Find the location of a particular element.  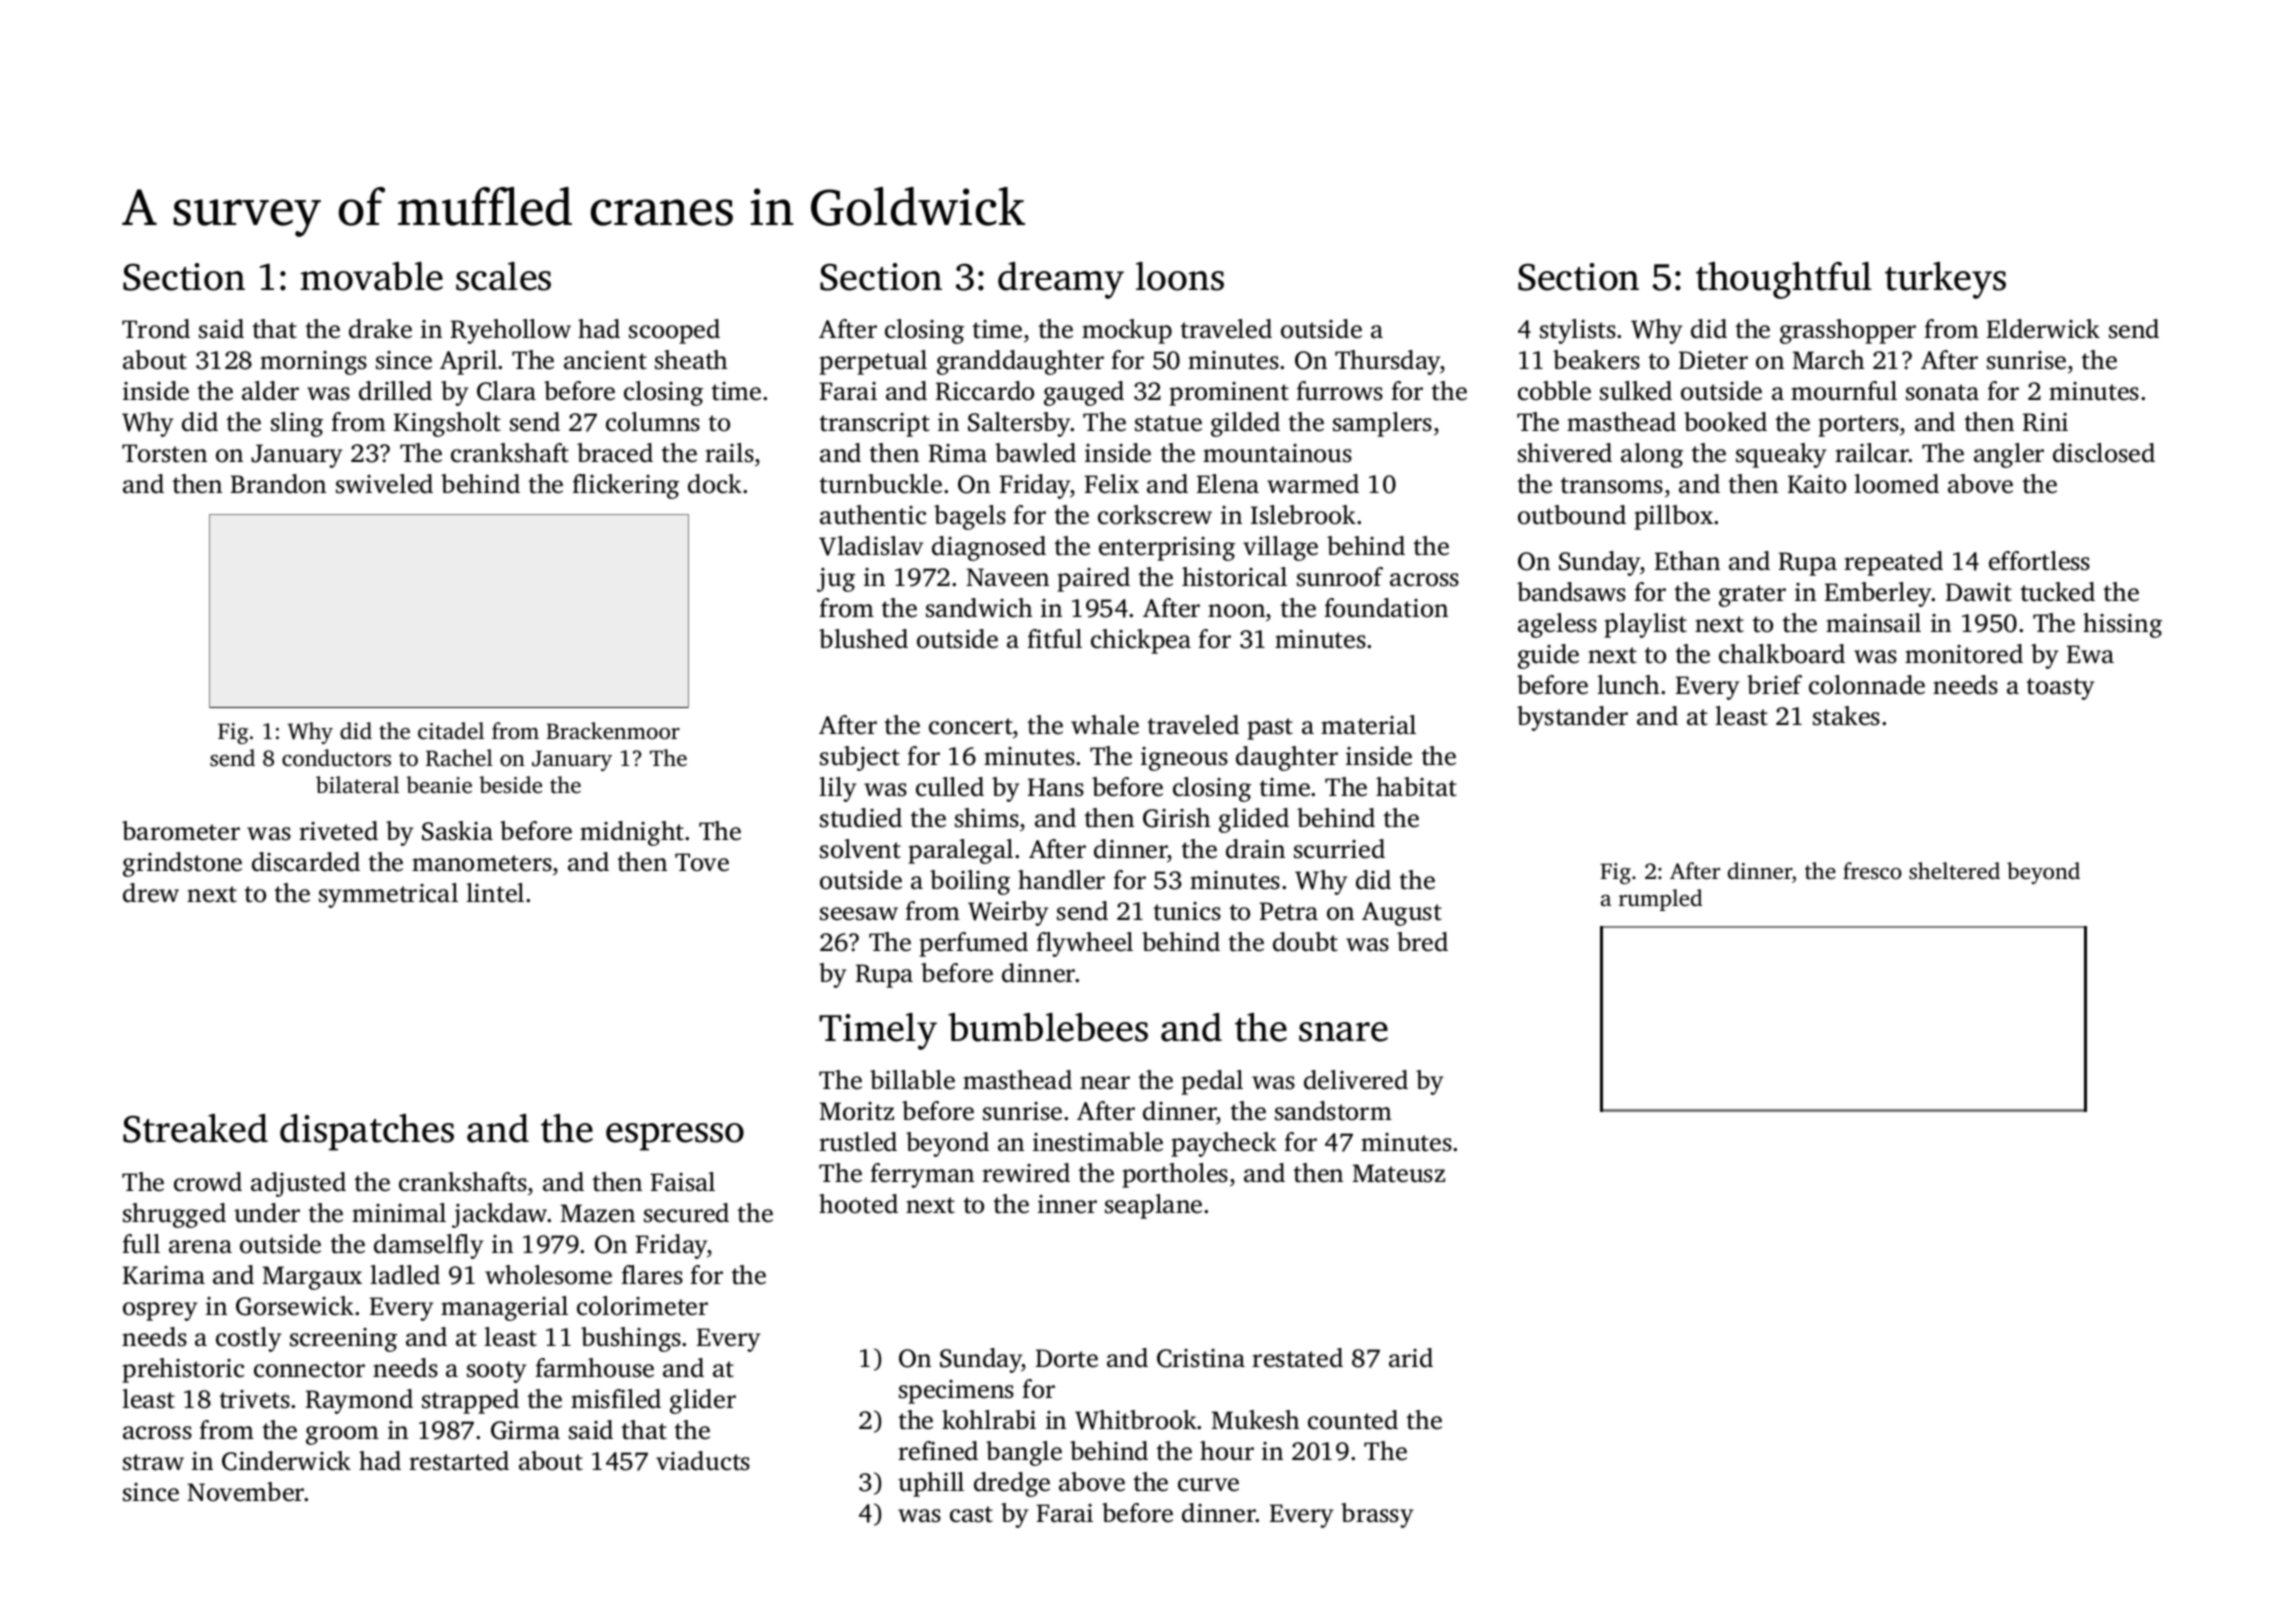

Mateusz is located at coordinates (1398, 1173).
